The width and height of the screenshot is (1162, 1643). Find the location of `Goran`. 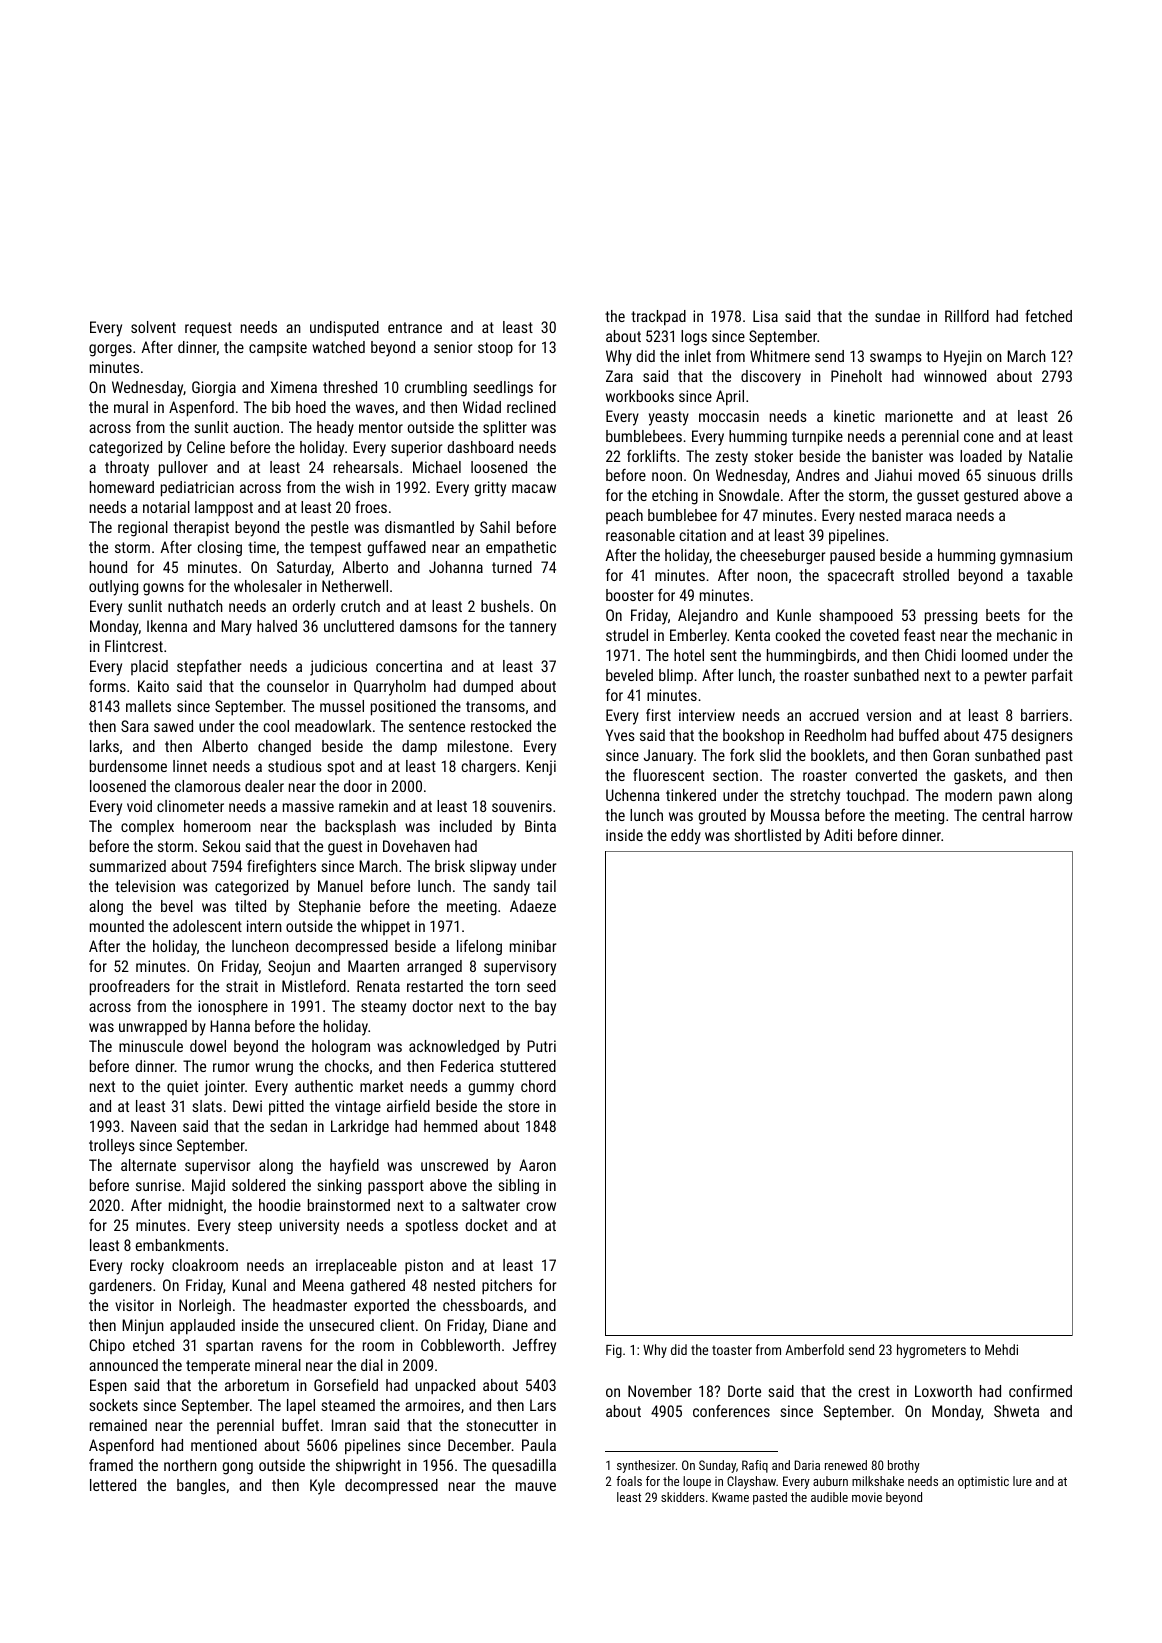

Goran is located at coordinates (951, 755).
